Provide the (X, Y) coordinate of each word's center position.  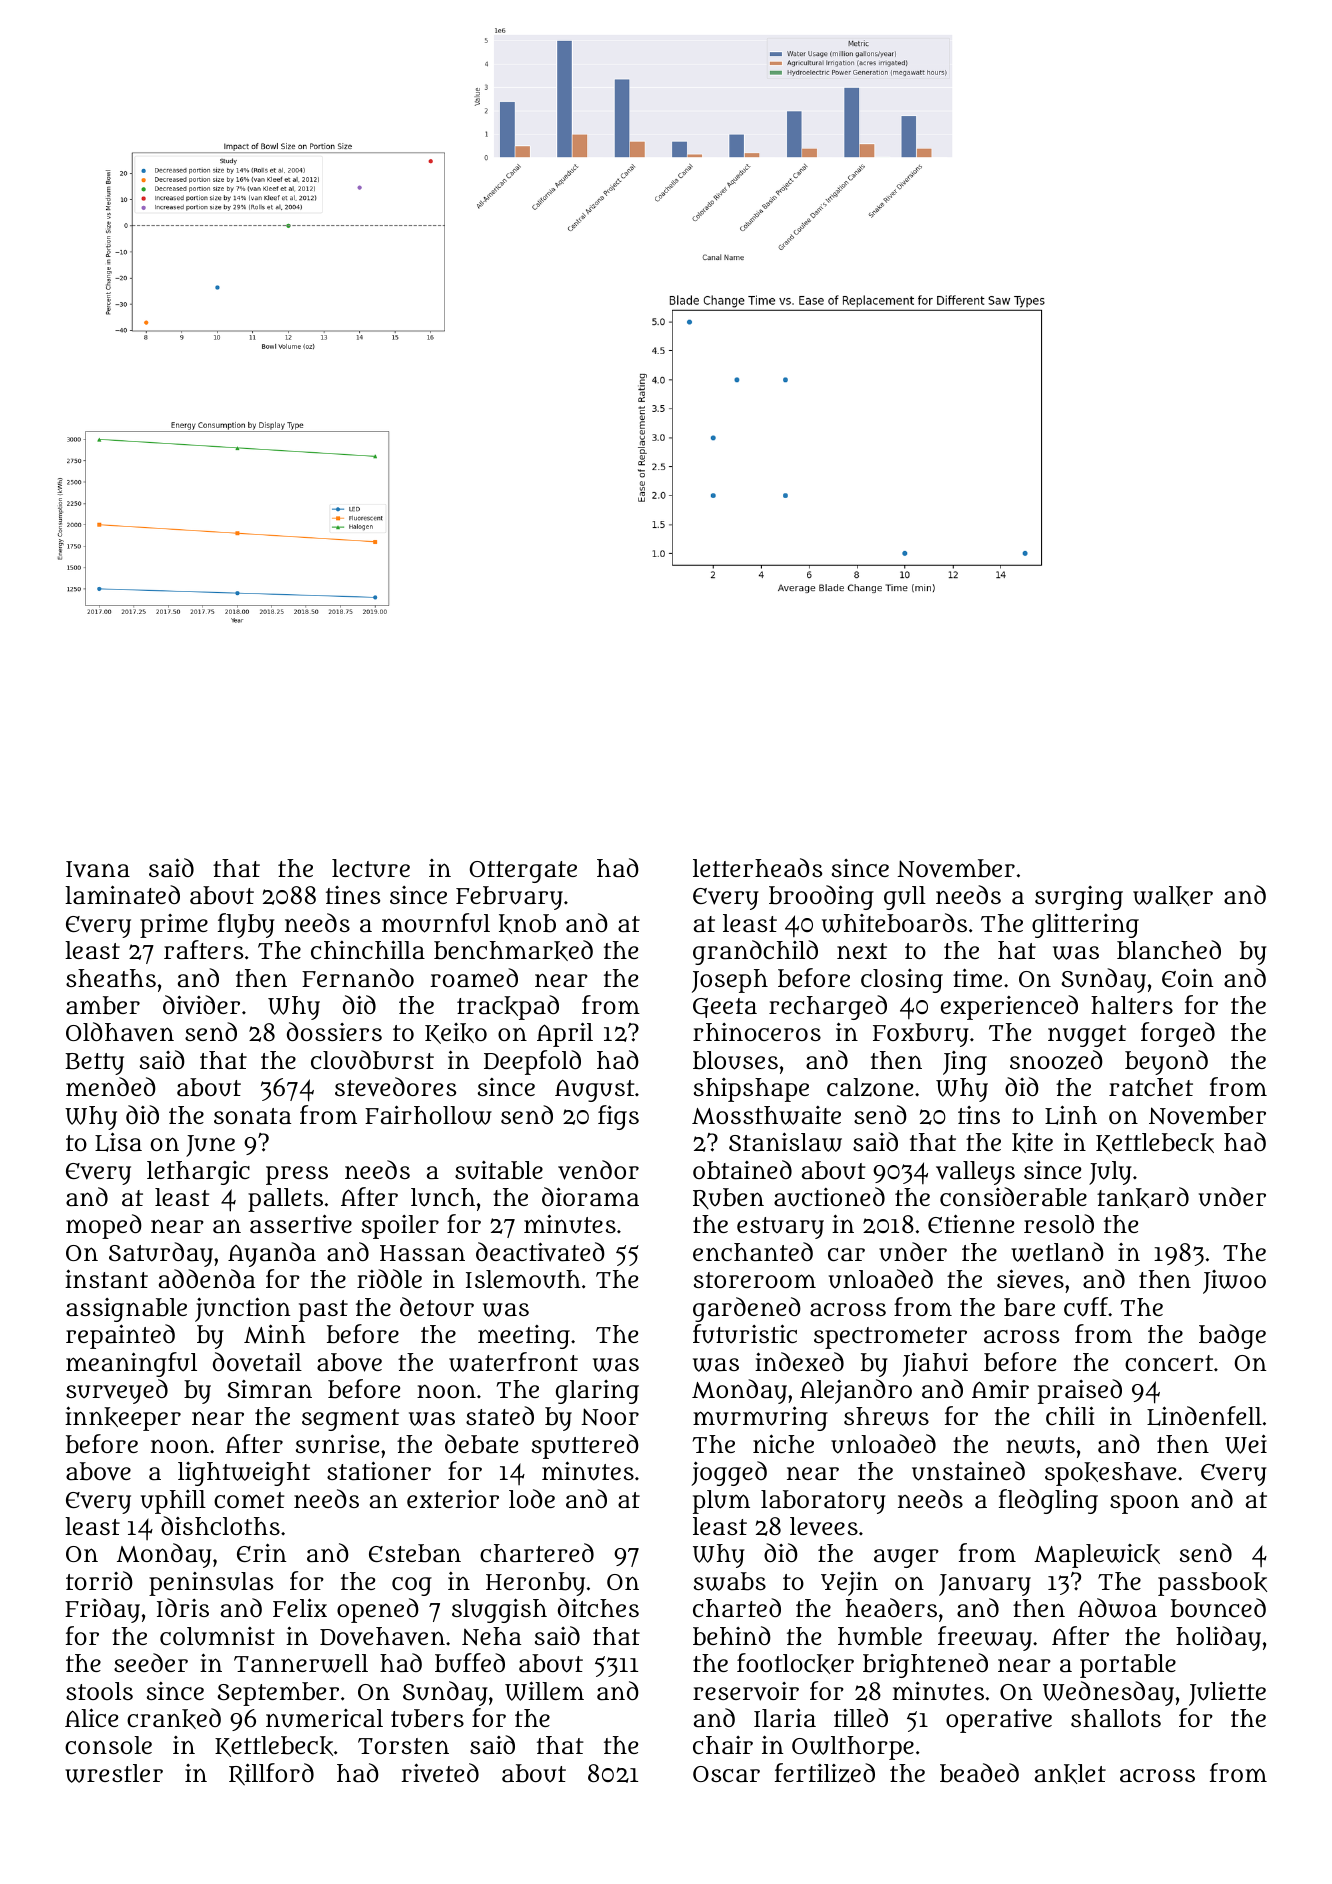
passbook (1212, 1584)
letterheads (757, 868)
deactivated (540, 1252)
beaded (979, 1773)
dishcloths (220, 1525)
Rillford (271, 1774)
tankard (1143, 1197)
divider (201, 1004)
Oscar (726, 1774)
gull (905, 898)
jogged (729, 1473)
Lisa (118, 1142)
